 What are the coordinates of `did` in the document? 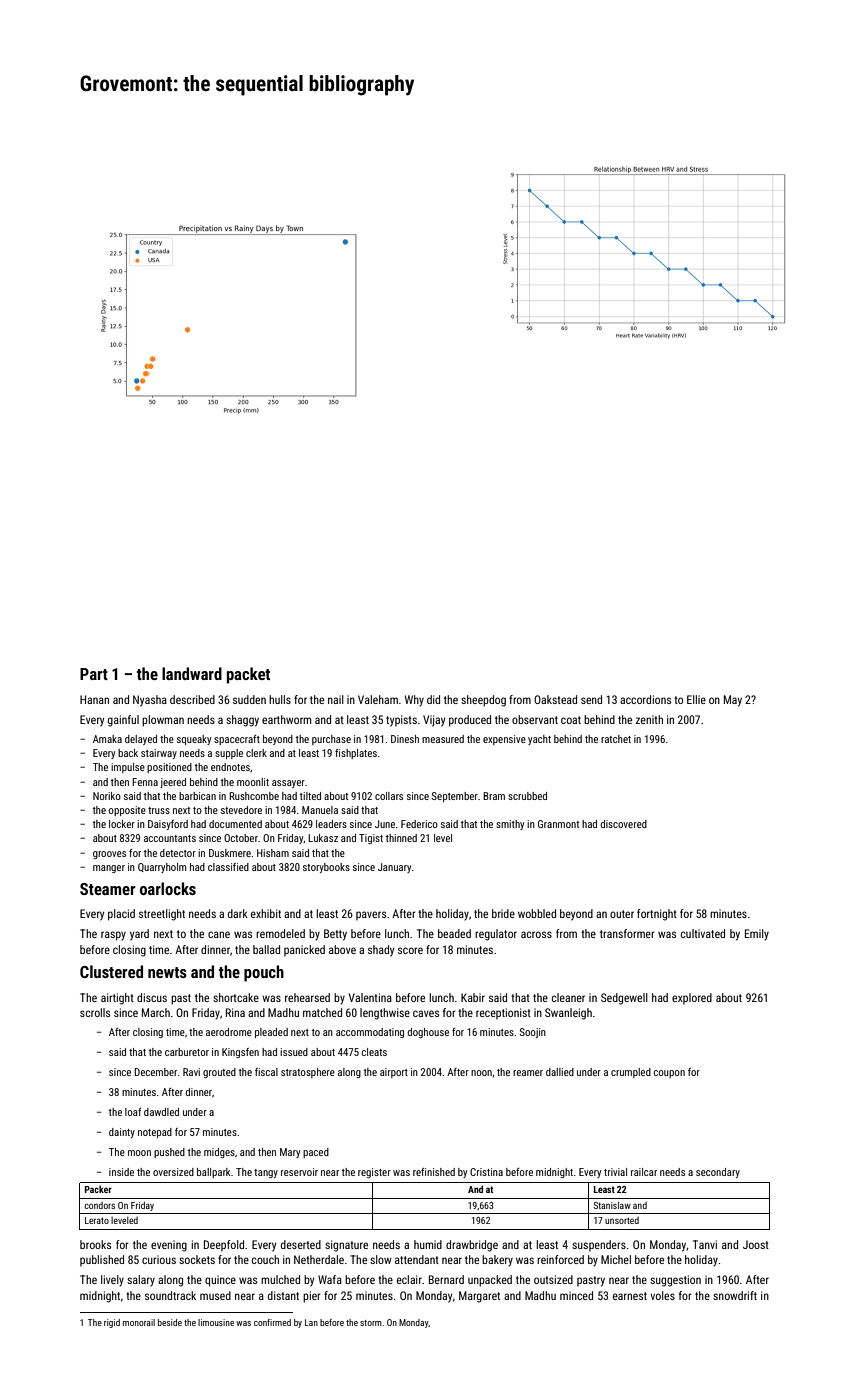 It's located at (433, 699).
